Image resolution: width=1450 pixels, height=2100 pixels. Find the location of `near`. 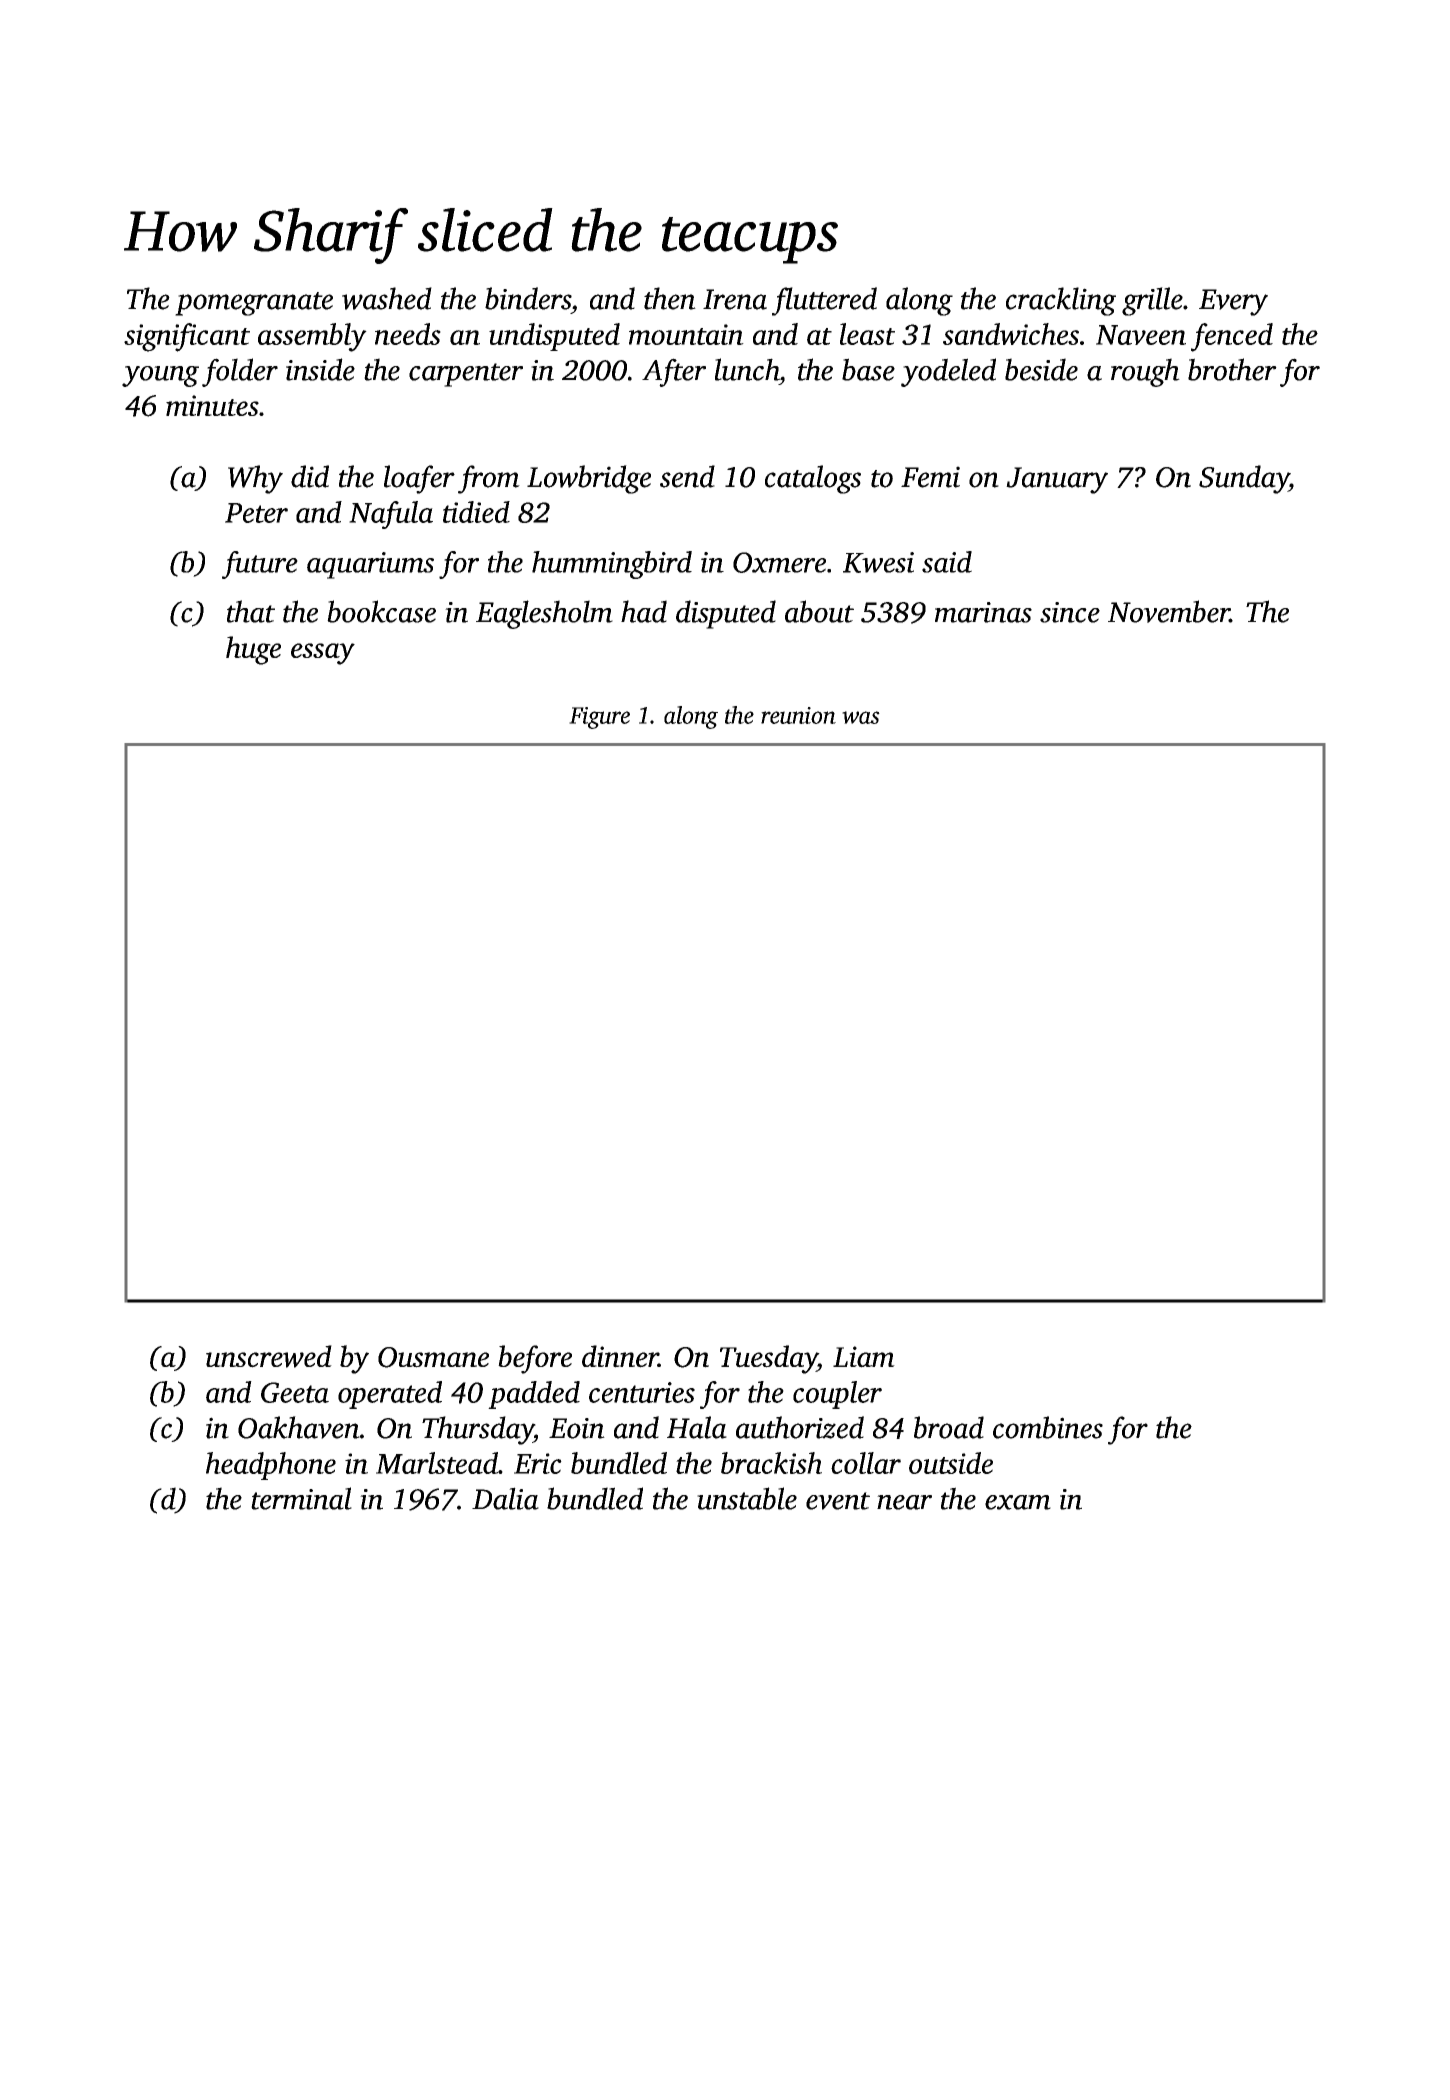

near is located at coordinates (904, 1502).
